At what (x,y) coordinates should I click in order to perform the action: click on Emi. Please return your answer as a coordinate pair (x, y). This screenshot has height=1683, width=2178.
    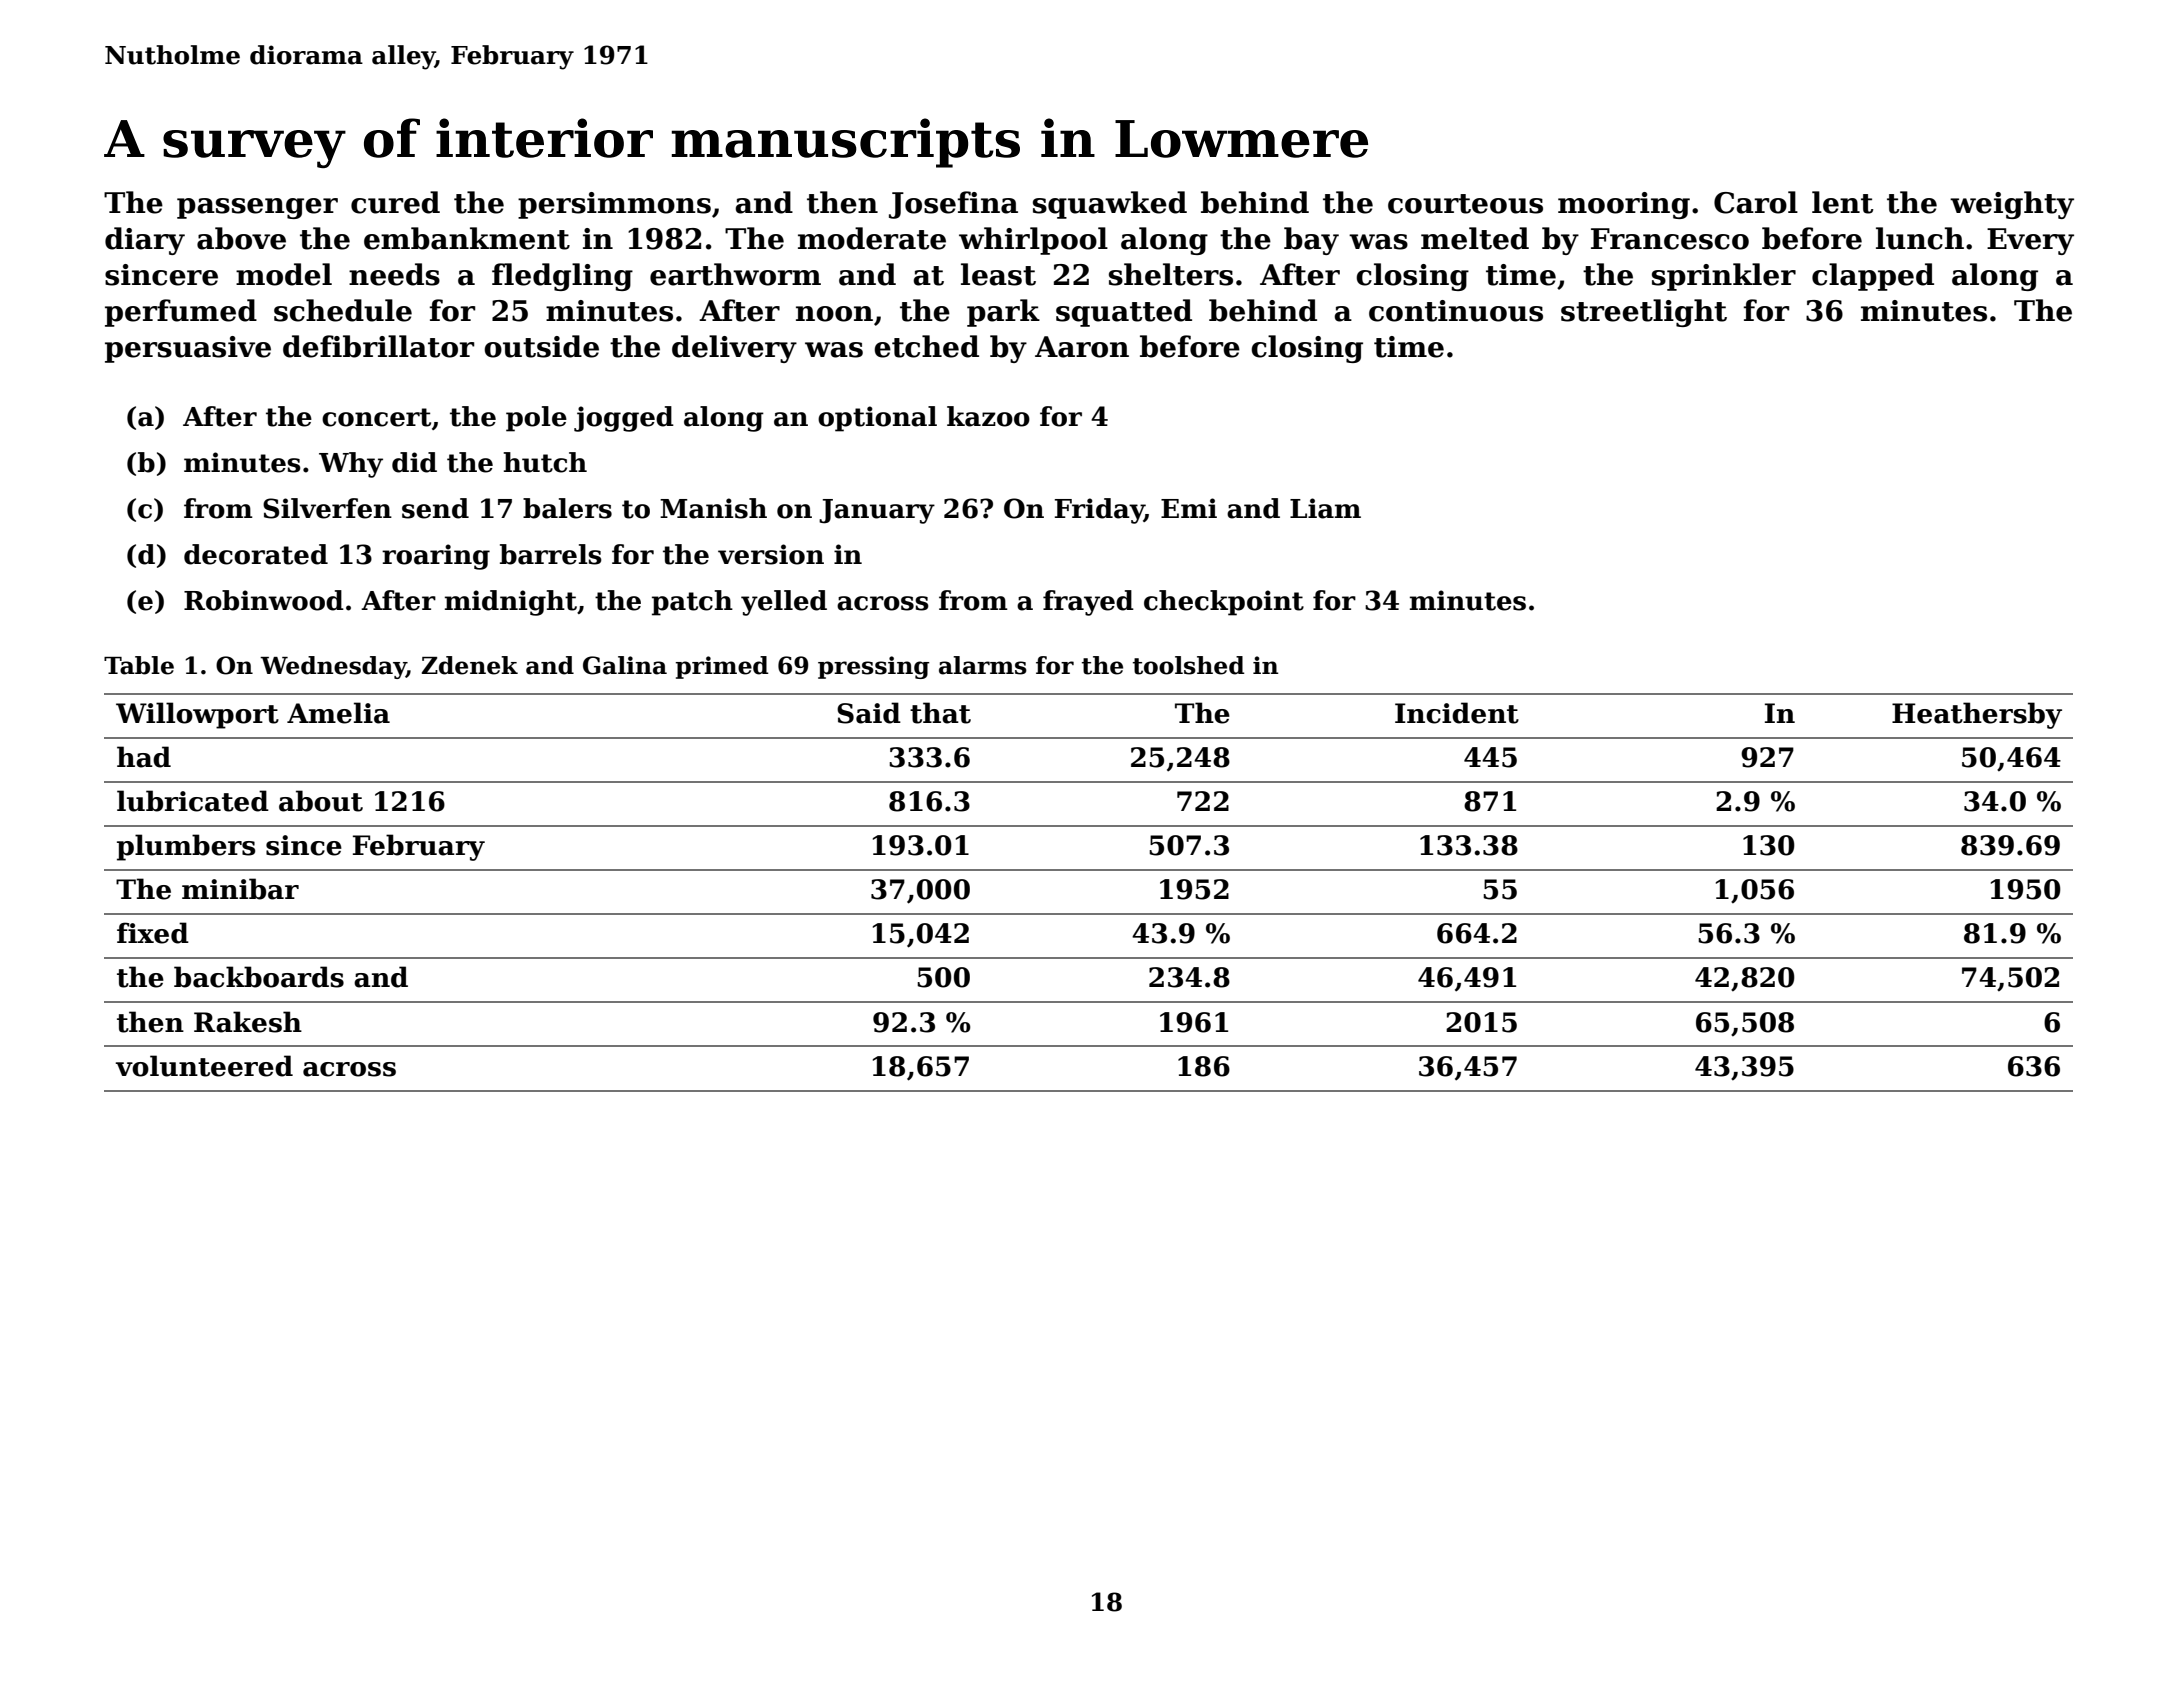
    Looking at the image, I should click on (1189, 508).
